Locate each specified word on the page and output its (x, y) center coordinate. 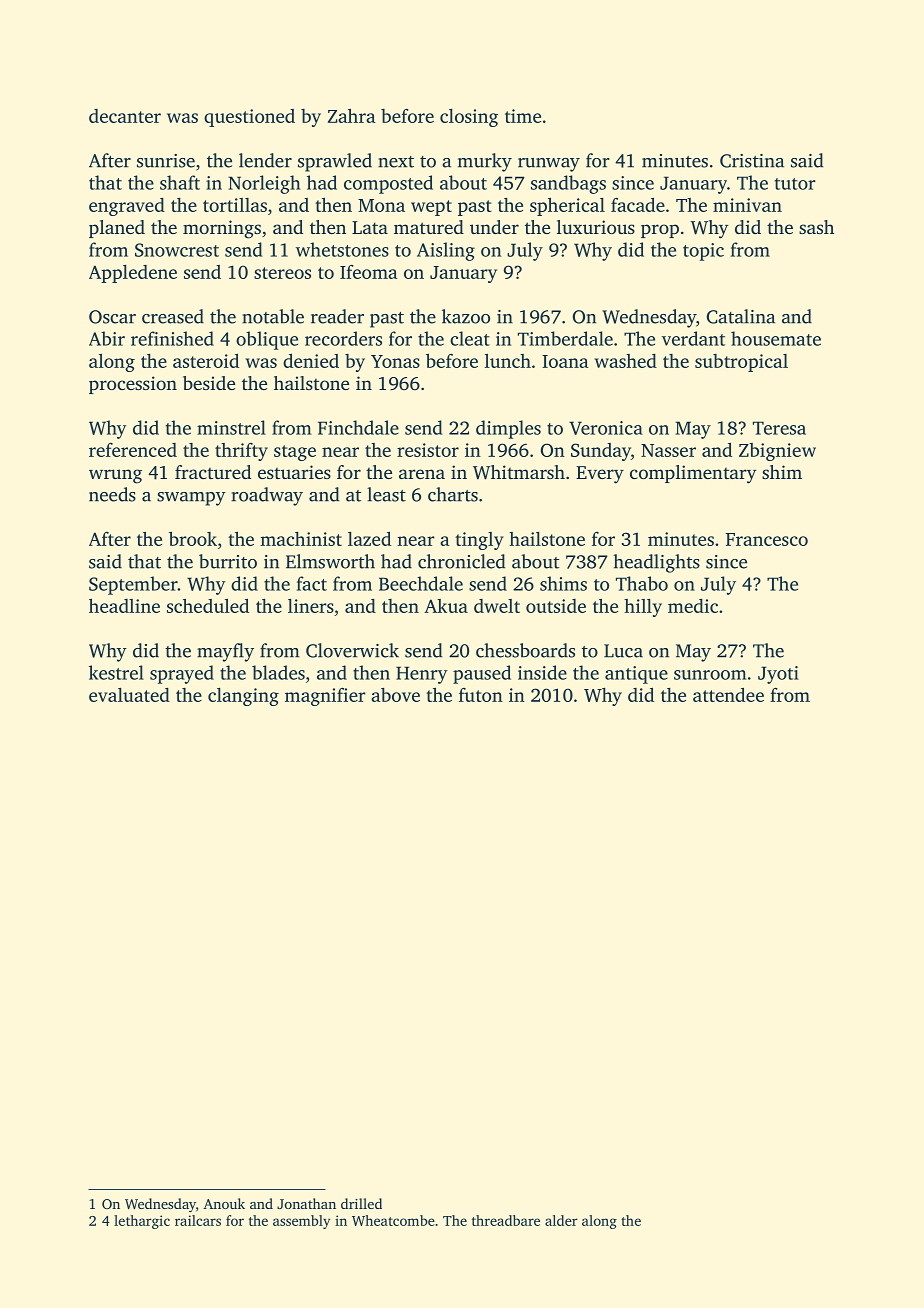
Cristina (752, 161)
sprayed (182, 674)
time (523, 116)
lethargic (142, 1222)
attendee (728, 694)
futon (481, 695)
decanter (125, 116)
